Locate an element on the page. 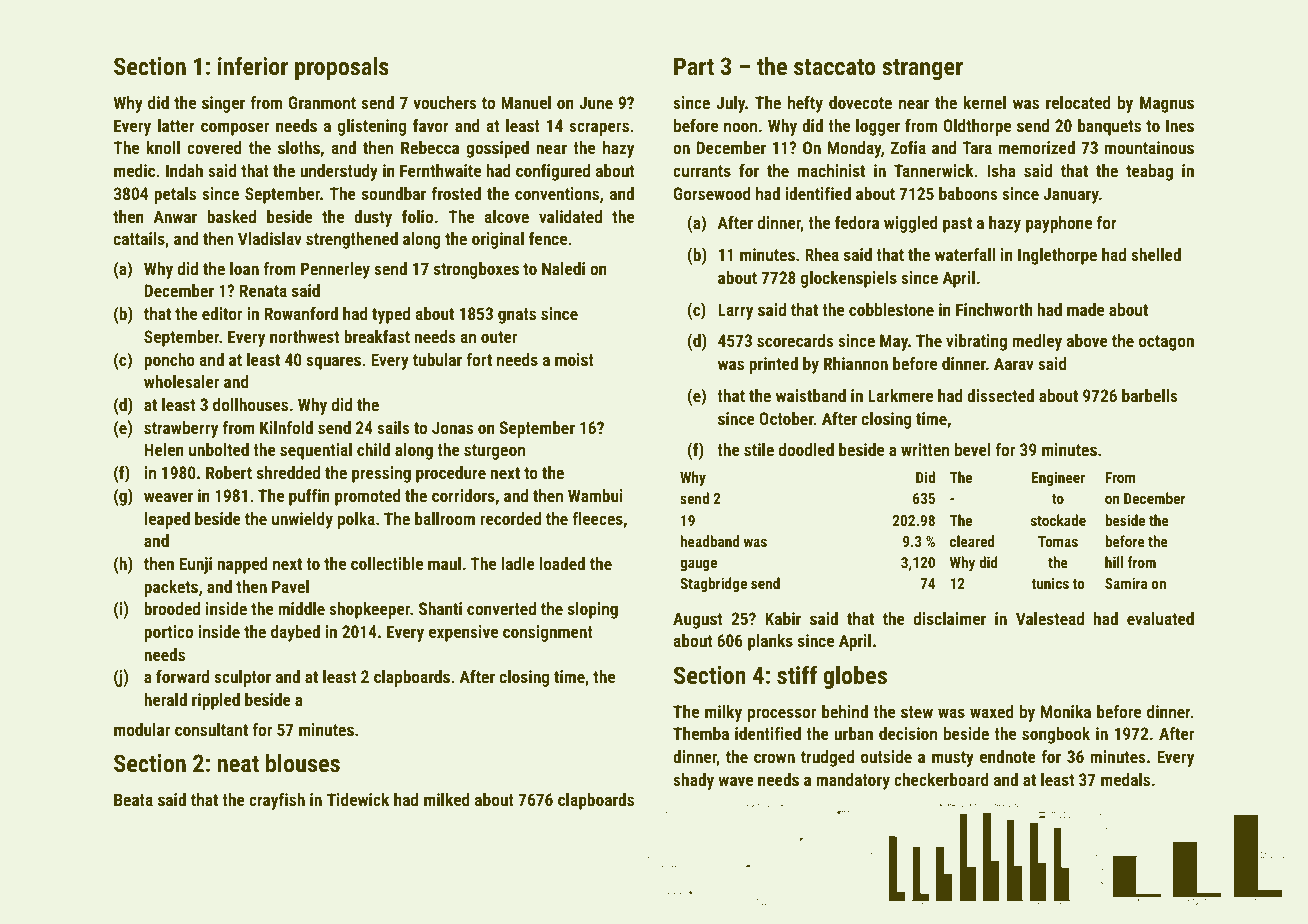 This page has height=924, width=1308. child is located at coordinates (373, 449).
